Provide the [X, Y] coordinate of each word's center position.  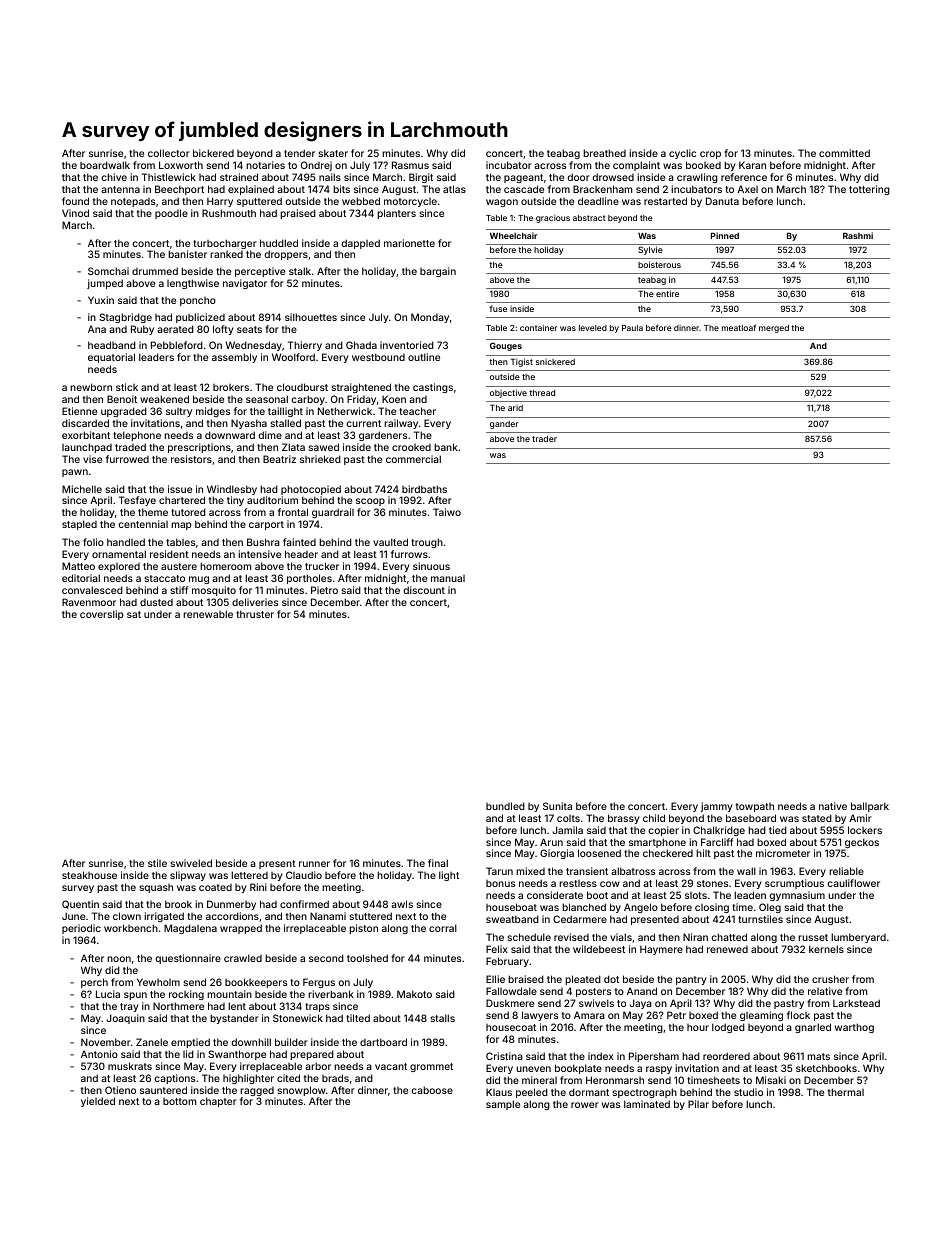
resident [169, 554]
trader [544, 439]
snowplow [301, 1091]
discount [424, 590]
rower [585, 1105]
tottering [869, 190]
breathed [604, 153]
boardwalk [105, 165]
